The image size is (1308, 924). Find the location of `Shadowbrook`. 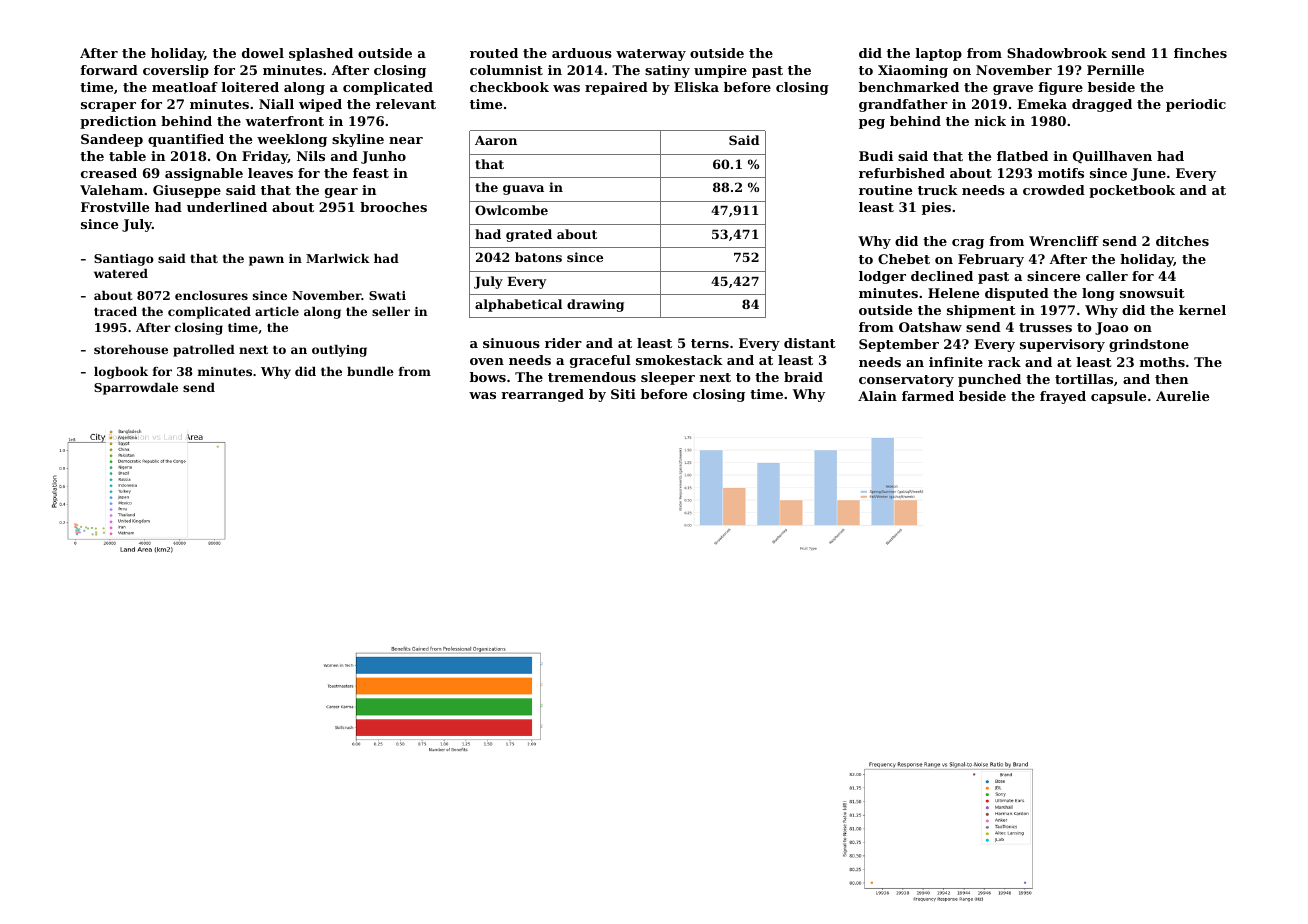

Shadowbrook is located at coordinates (1057, 53).
